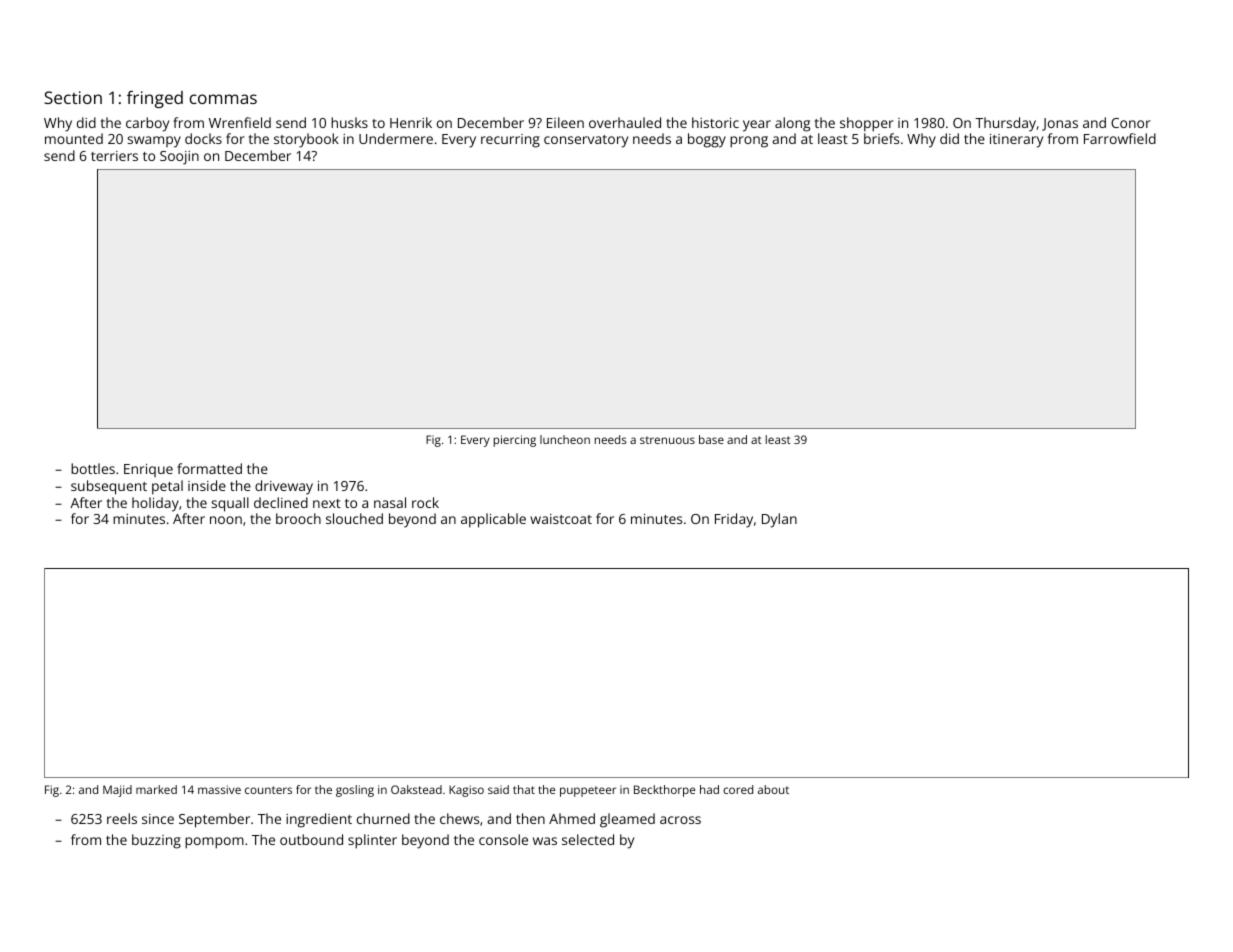 The height and width of the screenshot is (952, 1233). What do you see at coordinates (349, 122) in the screenshot?
I see `husks` at bounding box center [349, 122].
